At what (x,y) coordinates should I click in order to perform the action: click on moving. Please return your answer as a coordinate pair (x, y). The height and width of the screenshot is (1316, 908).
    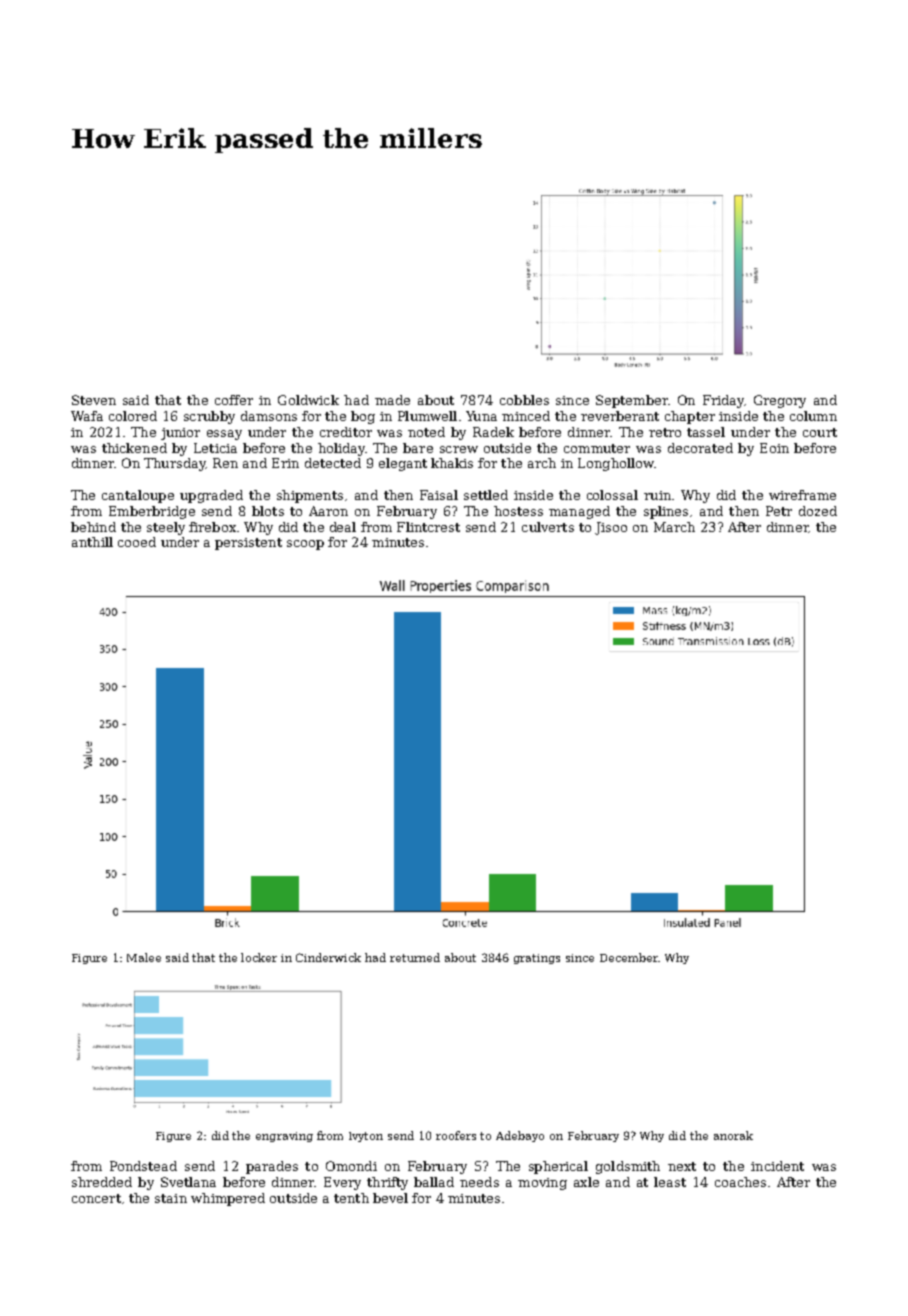
    Looking at the image, I should click on (542, 1184).
